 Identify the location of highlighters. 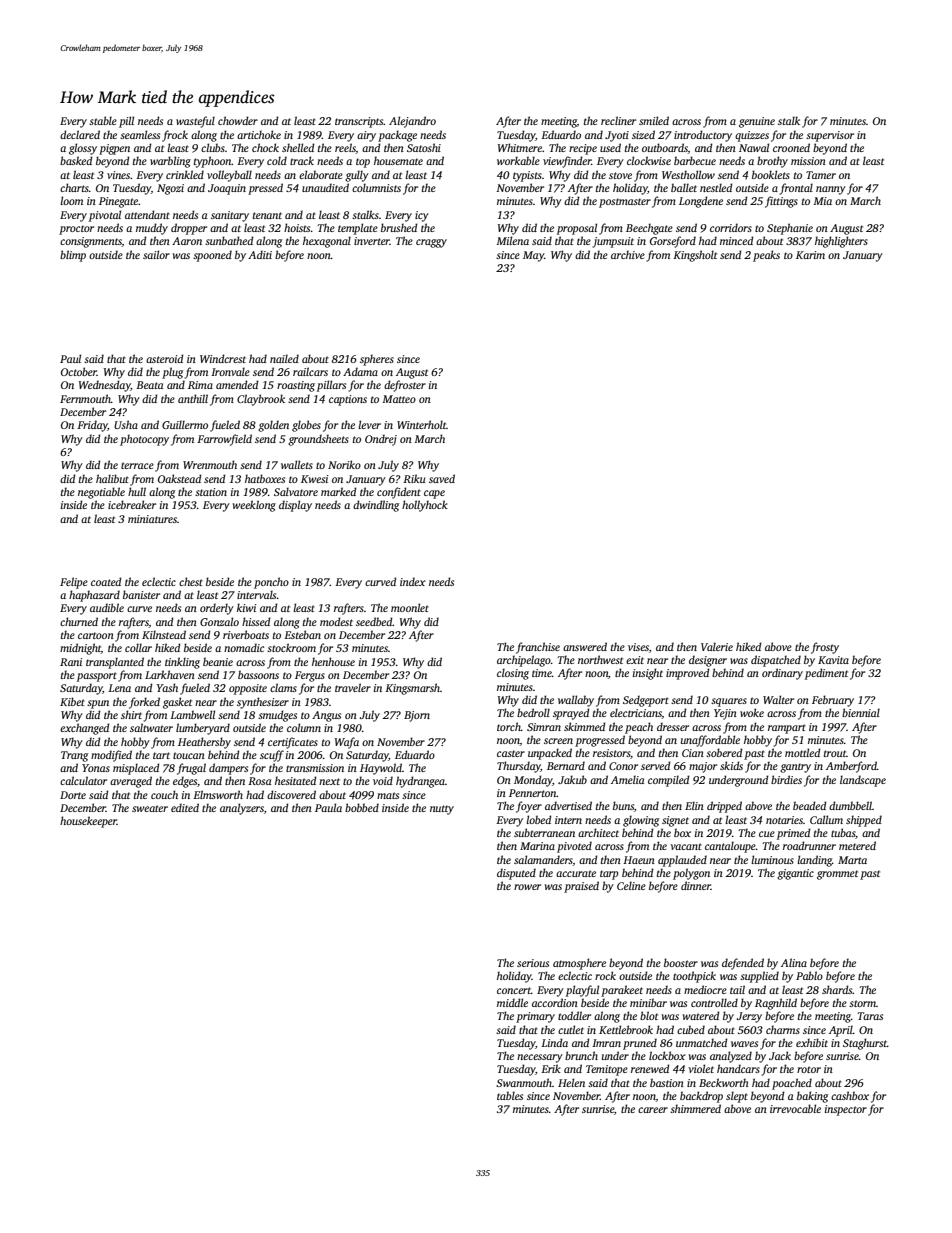
(841, 242).
